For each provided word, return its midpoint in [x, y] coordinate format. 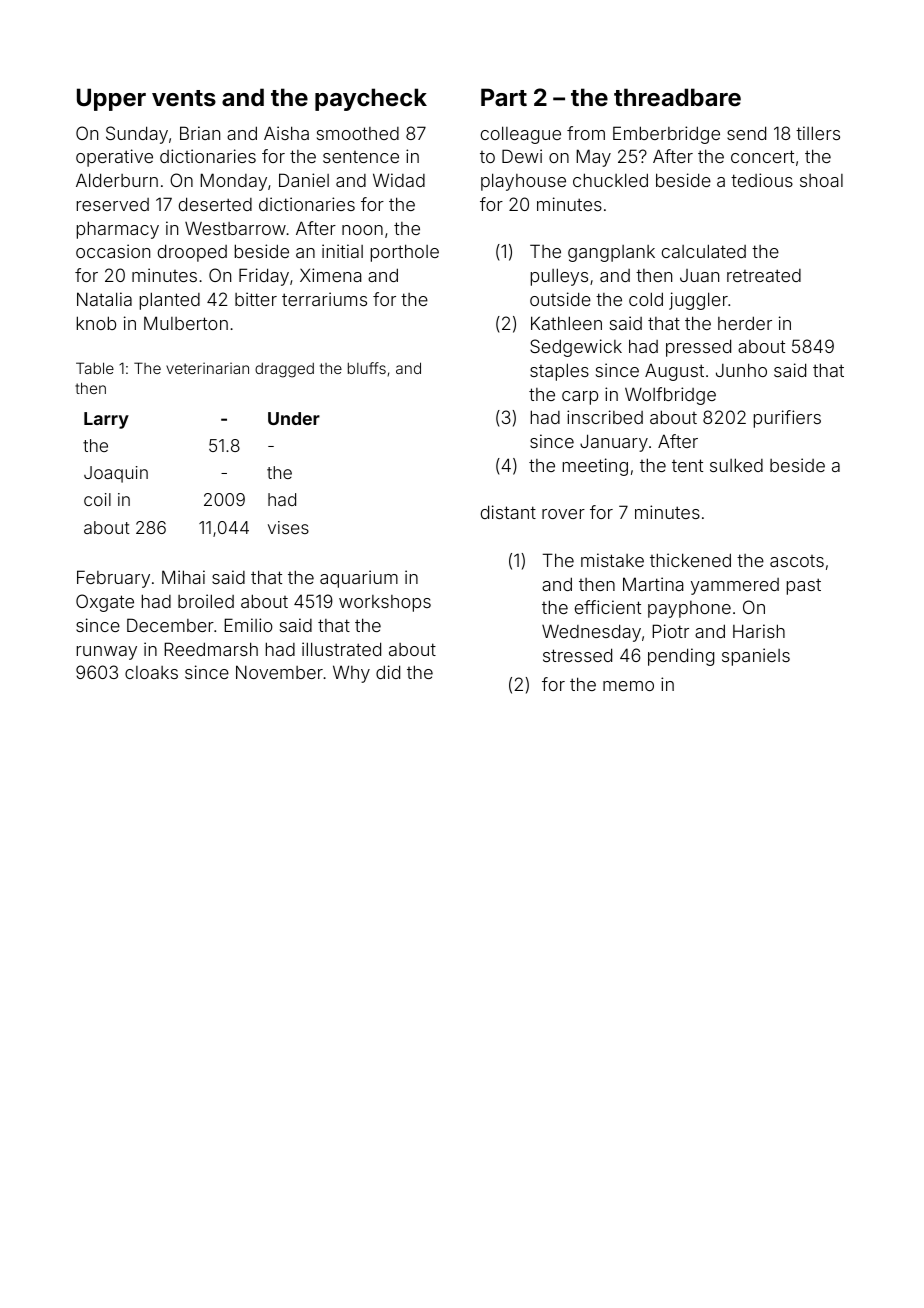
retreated [764, 275]
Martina [653, 584]
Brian [200, 133]
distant [508, 512]
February [113, 579]
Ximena [331, 275]
